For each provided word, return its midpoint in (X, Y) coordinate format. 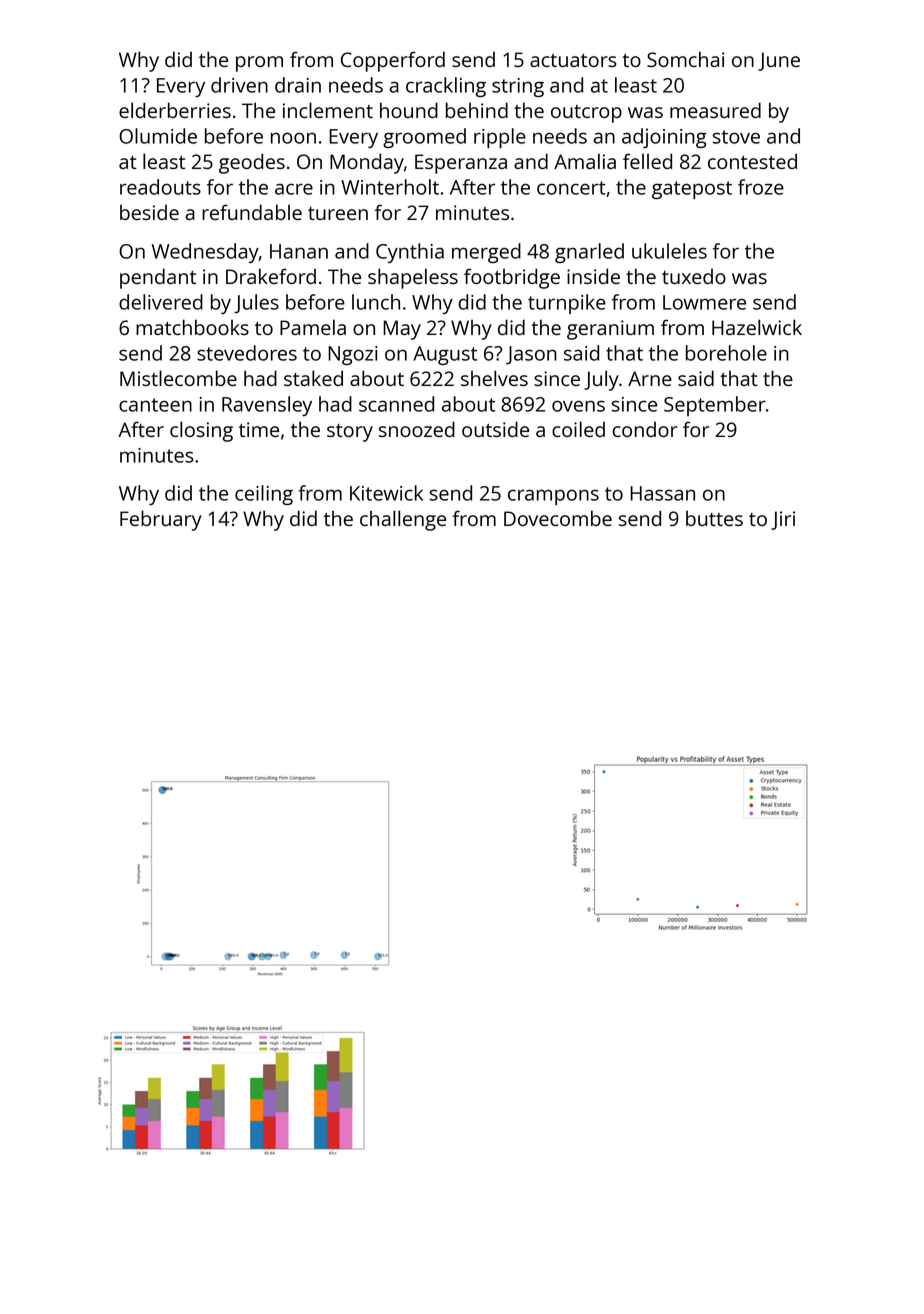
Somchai (685, 59)
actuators (573, 60)
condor (644, 429)
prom (259, 64)
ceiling (264, 495)
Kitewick (386, 493)
